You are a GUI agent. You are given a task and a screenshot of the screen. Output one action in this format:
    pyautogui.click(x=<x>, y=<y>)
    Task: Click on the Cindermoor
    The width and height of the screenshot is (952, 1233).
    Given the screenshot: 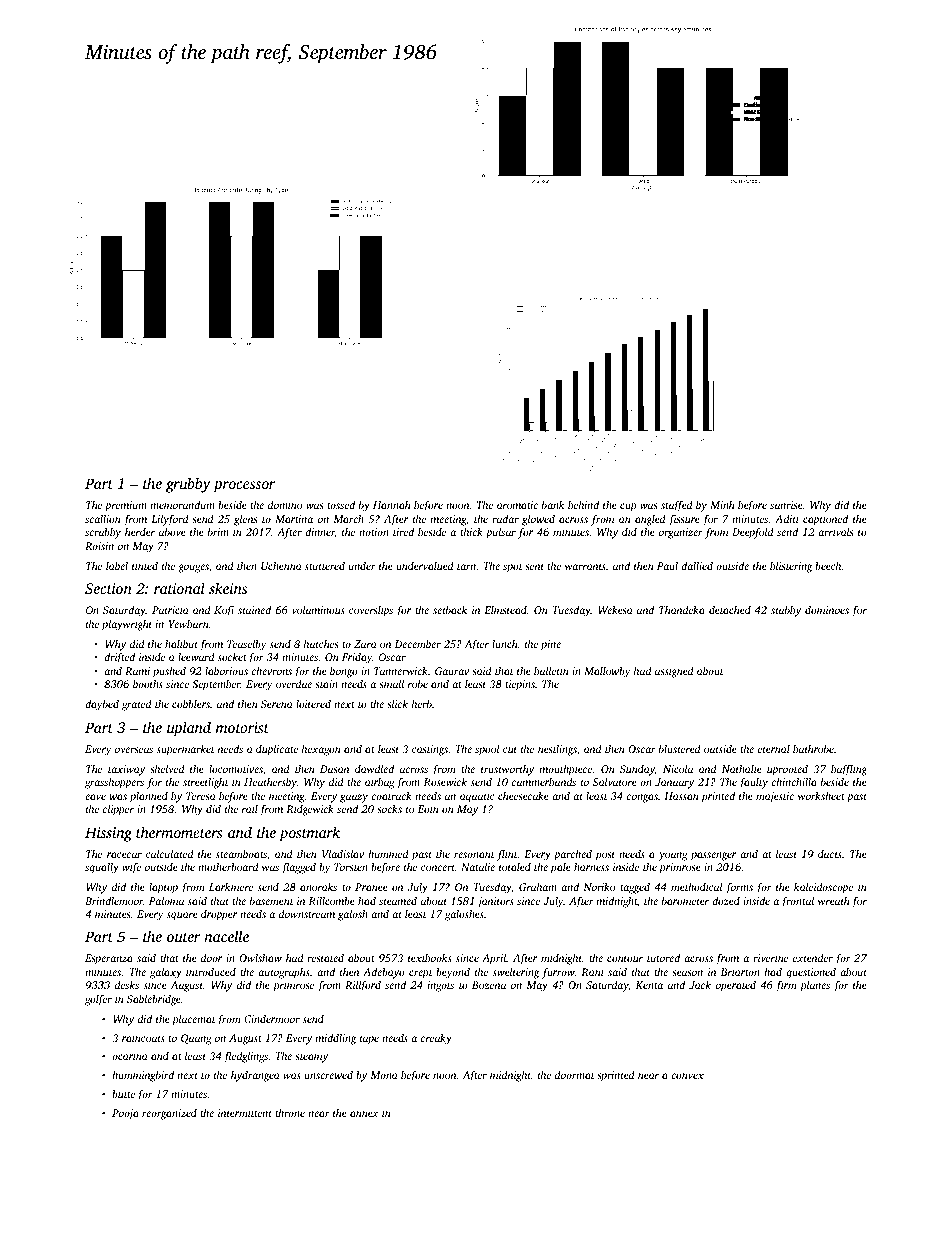 What is the action you would take?
    pyautogui.click(x=272, y=1018)
